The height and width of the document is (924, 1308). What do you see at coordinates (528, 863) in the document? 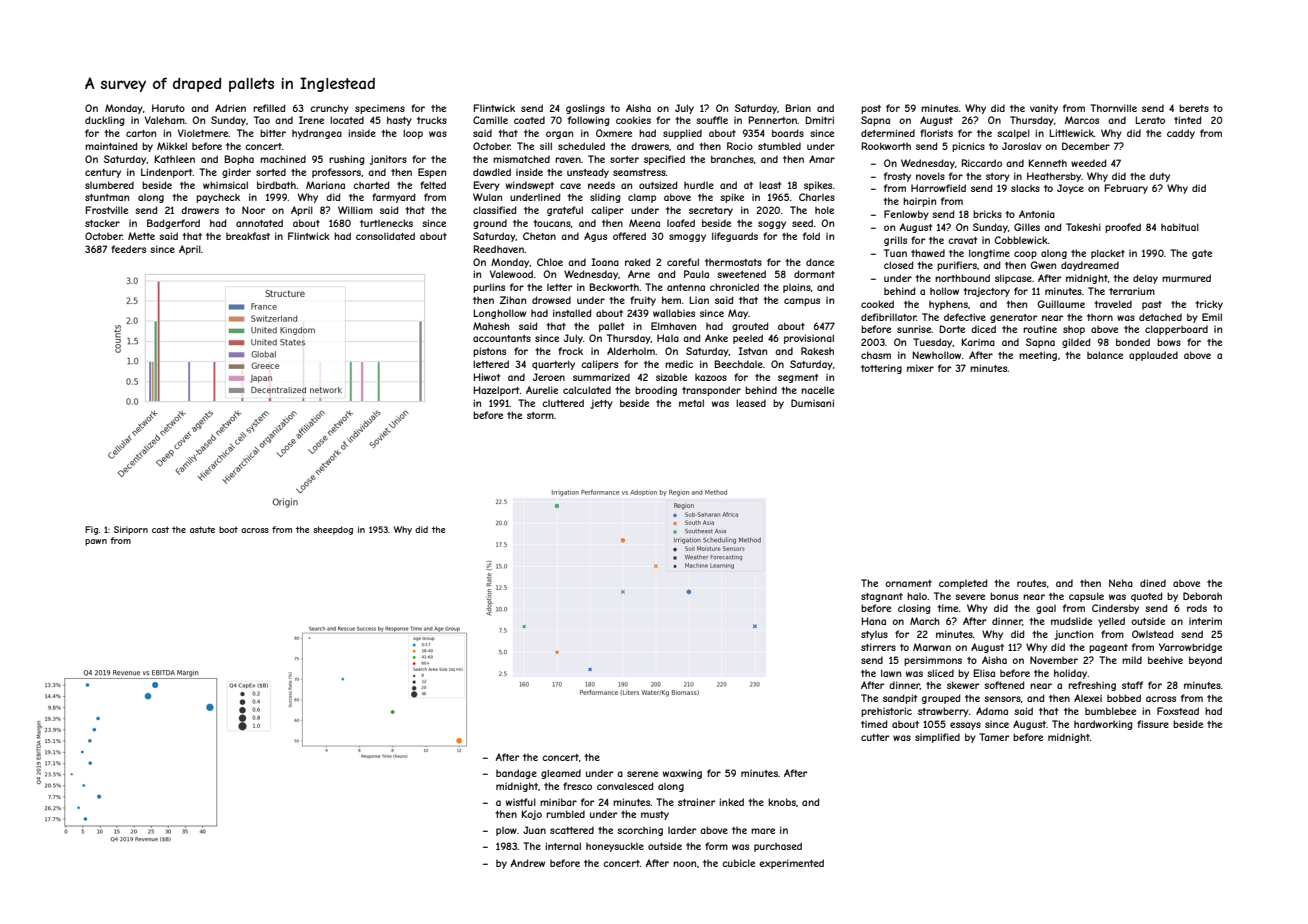
I see `Andrew` at bounding box center [528, 863].
